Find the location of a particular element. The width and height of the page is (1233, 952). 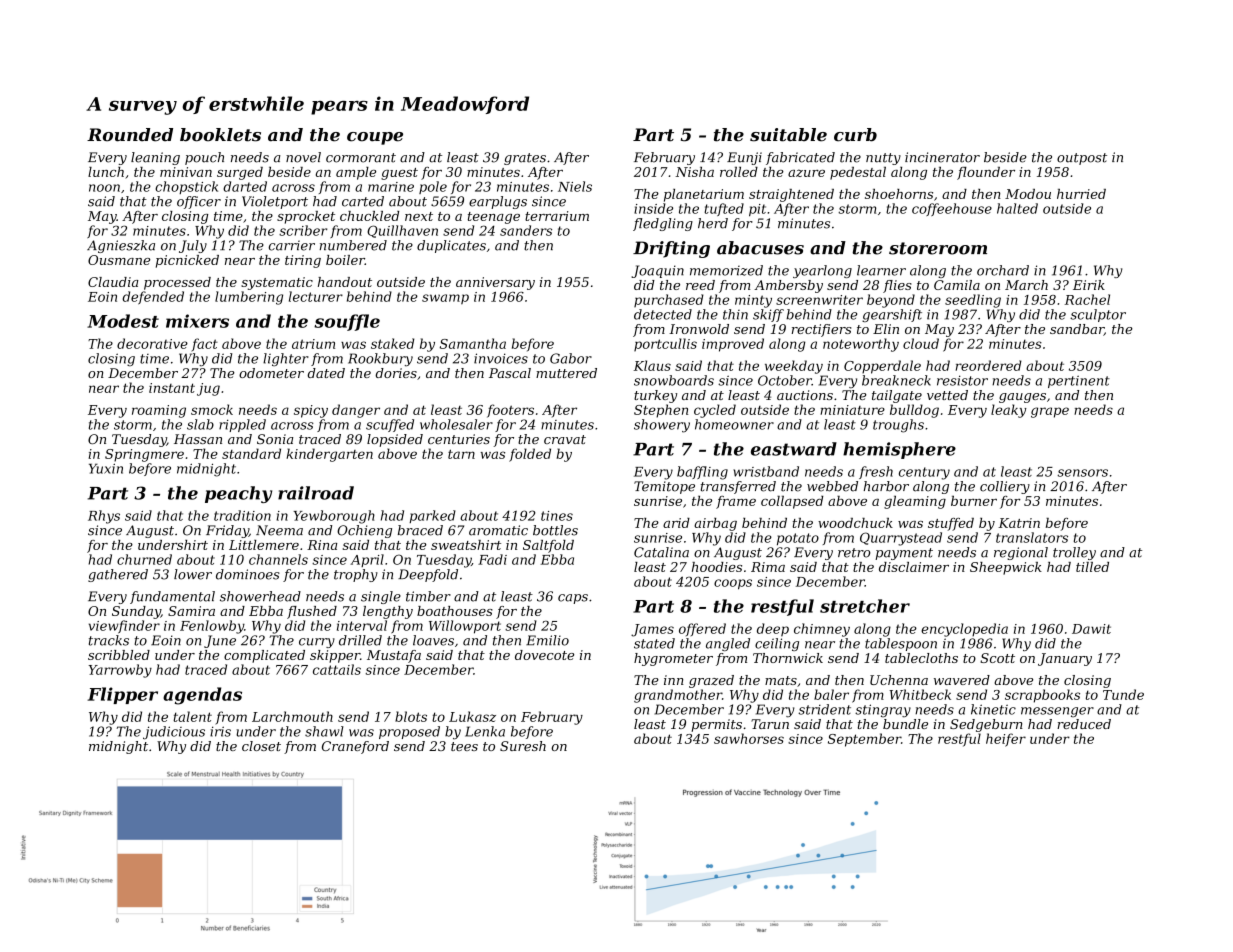

Dawit is located at coordinates (1091, 629).
